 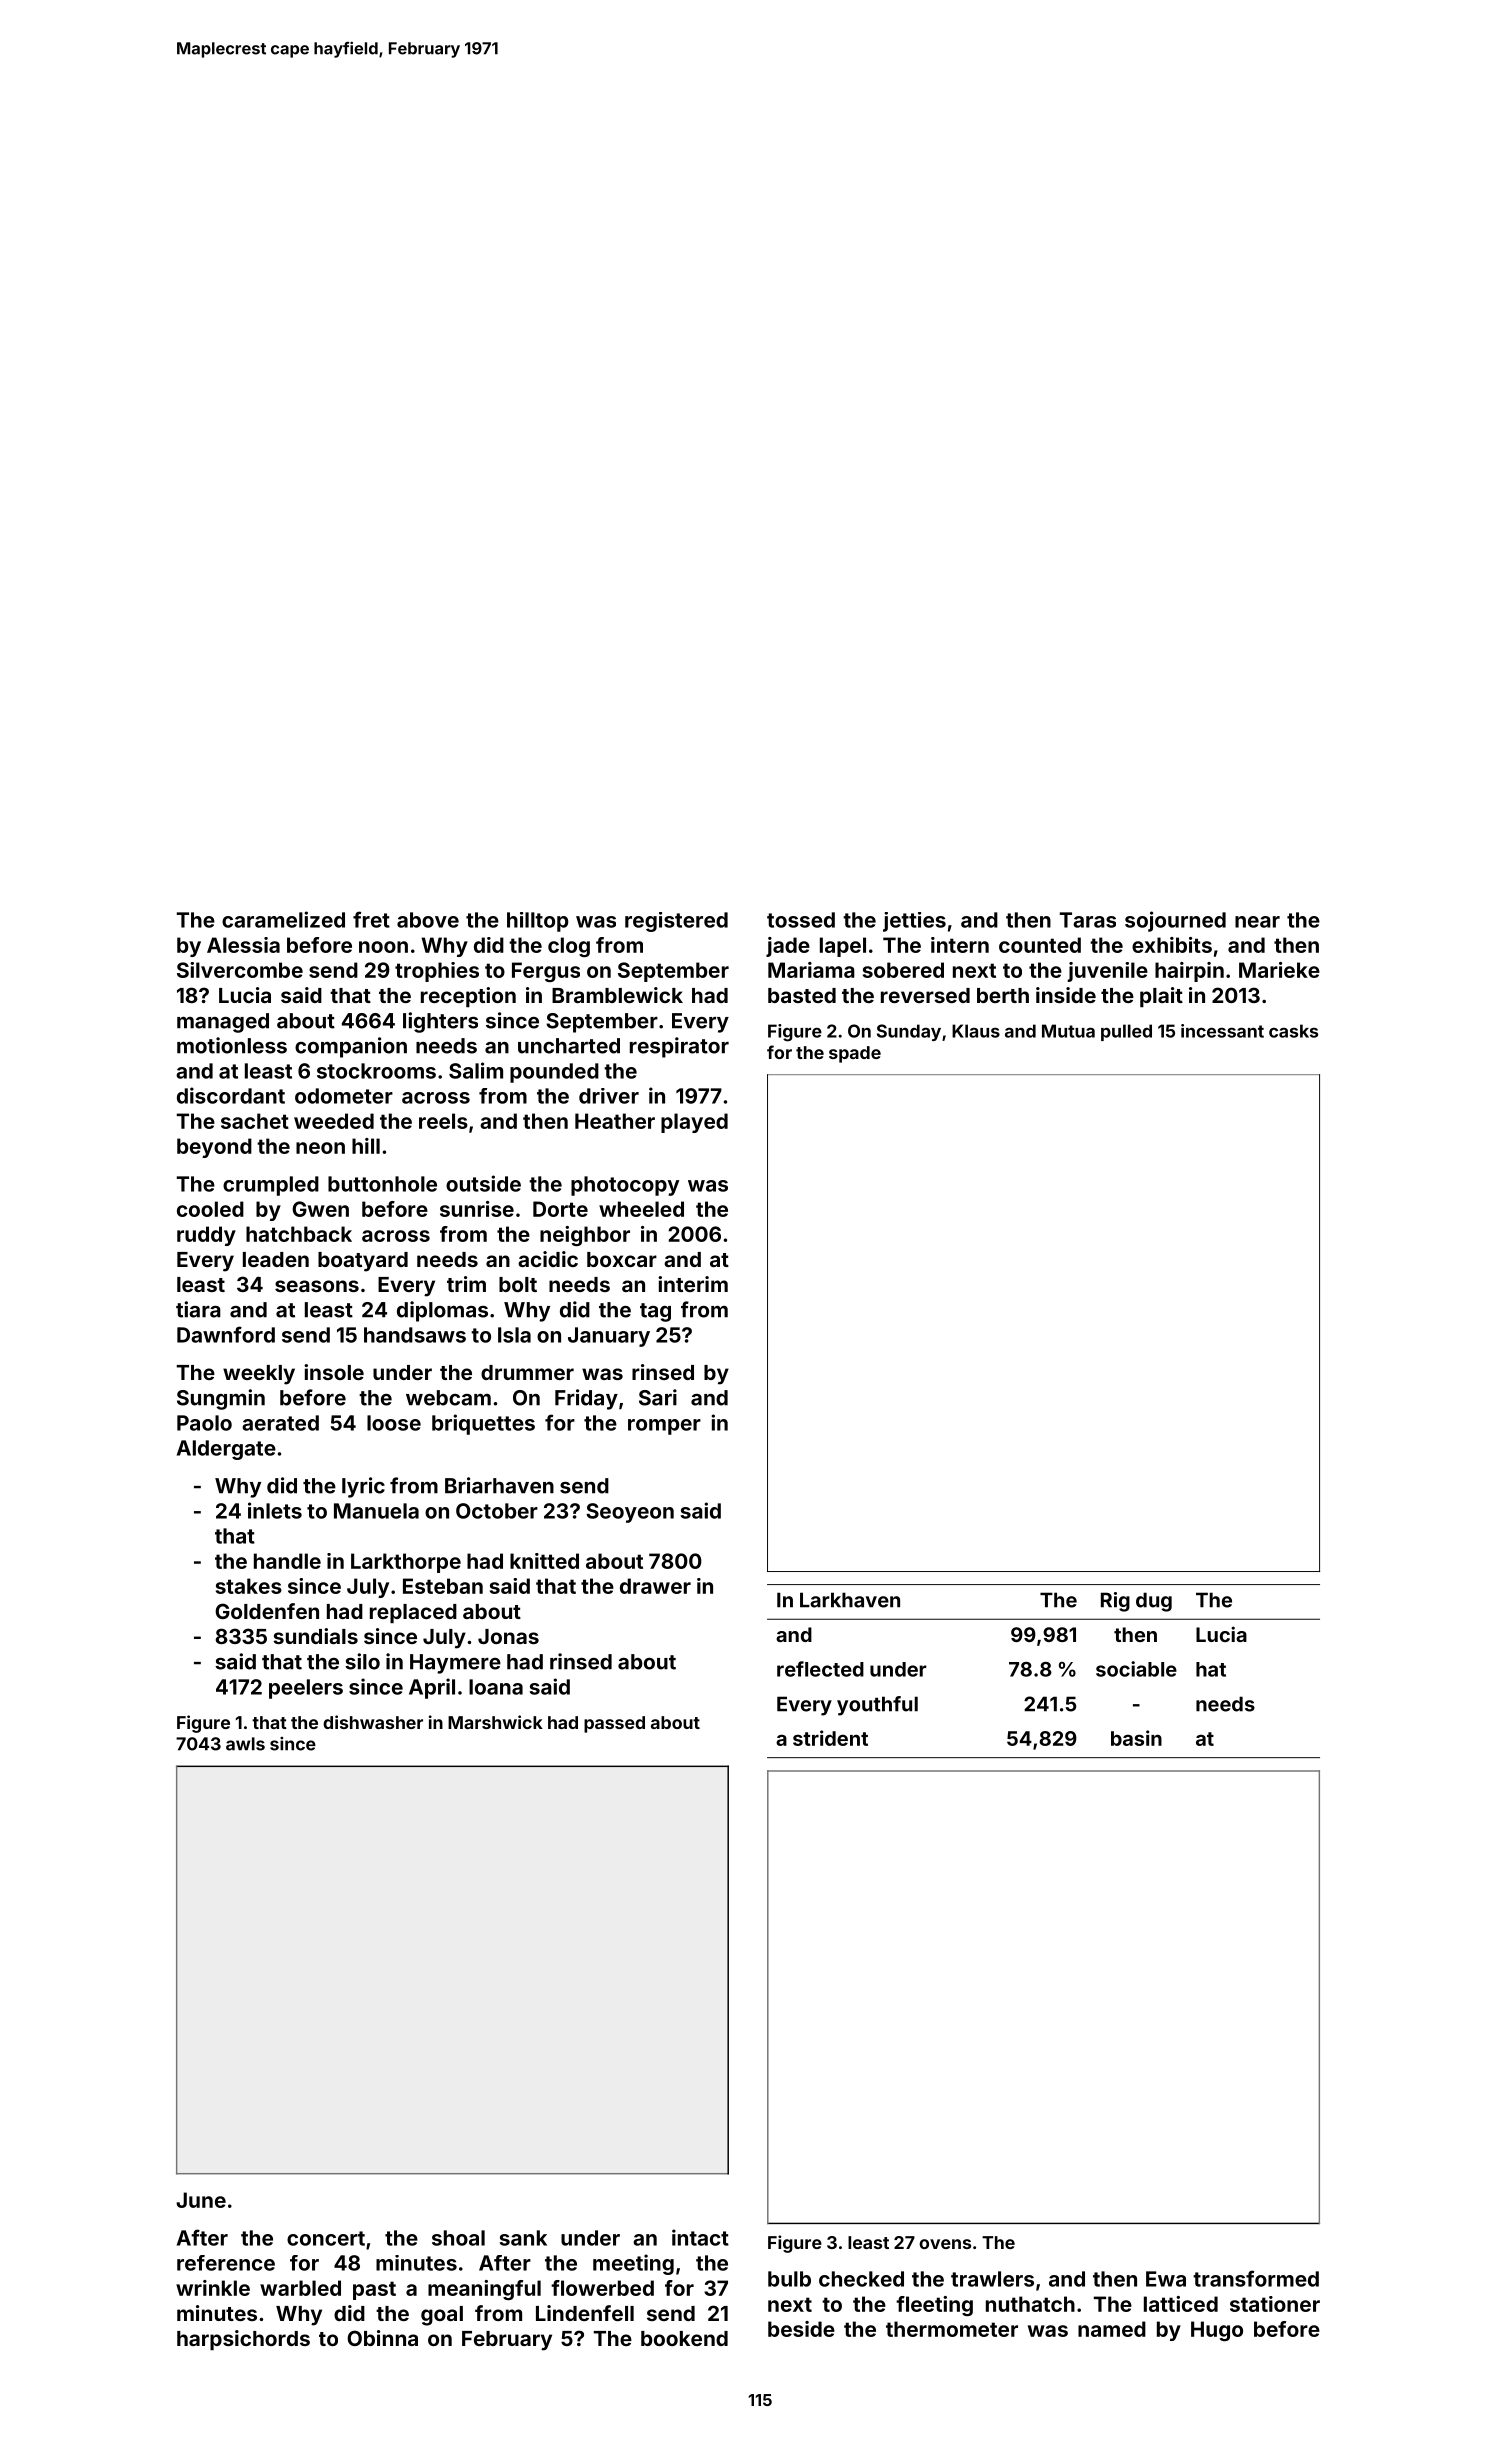 What do you see at coordinates (245, 1744) in the screenshot?
I see `awls` at bounding box center [245, 1744].
